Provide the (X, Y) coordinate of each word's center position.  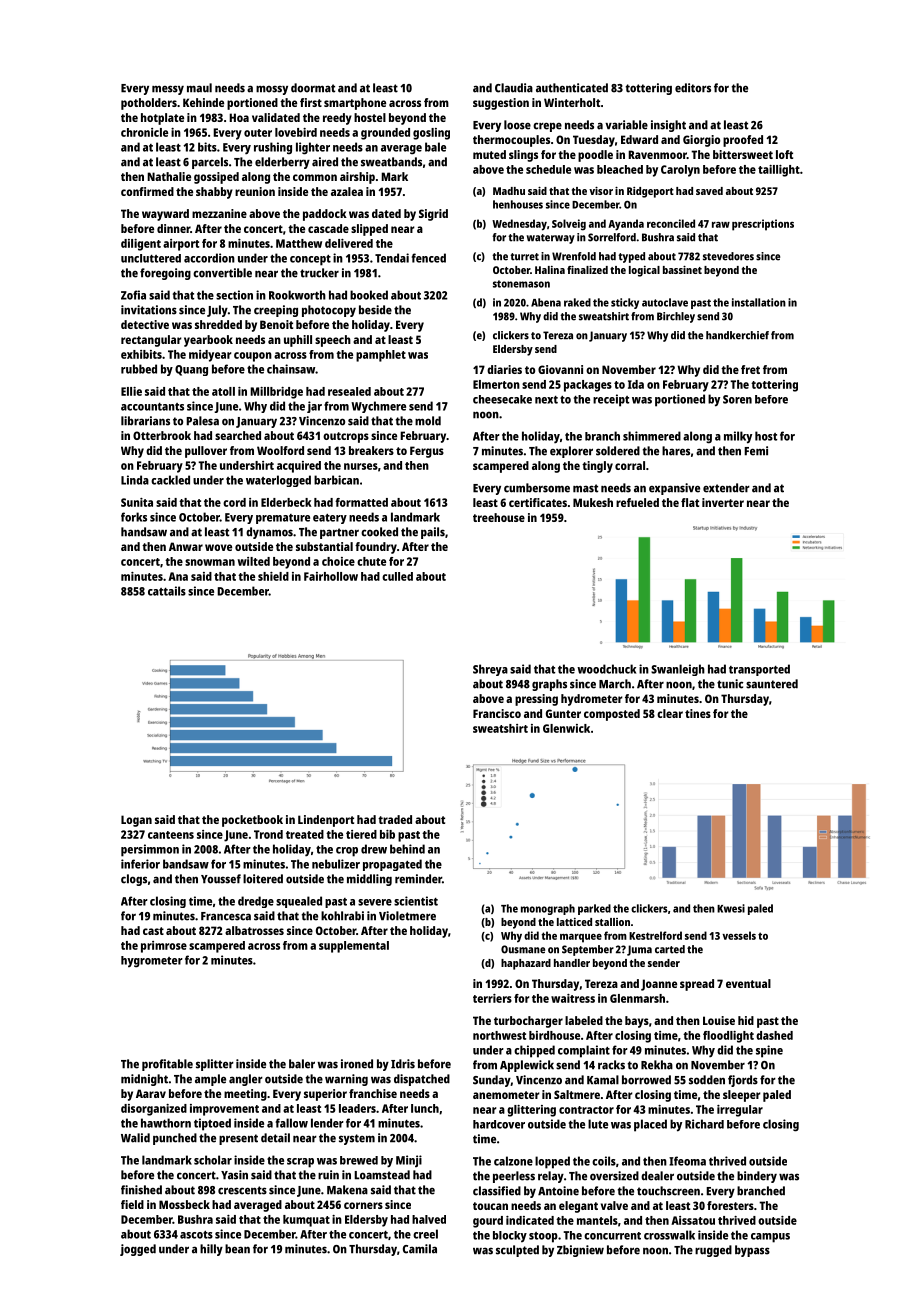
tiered (361, 834)
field (132, 1204)
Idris (403, 1064)
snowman (210, 562)
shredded (218, 324)
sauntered (772, 684)
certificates (538, 502)
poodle (595, 156)
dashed (774, 1035)
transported (759, 670)
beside (375, 310)
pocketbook (252, 821)
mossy (272, 90)
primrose (164, 947)
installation (759, 302)
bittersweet (743, 154)
